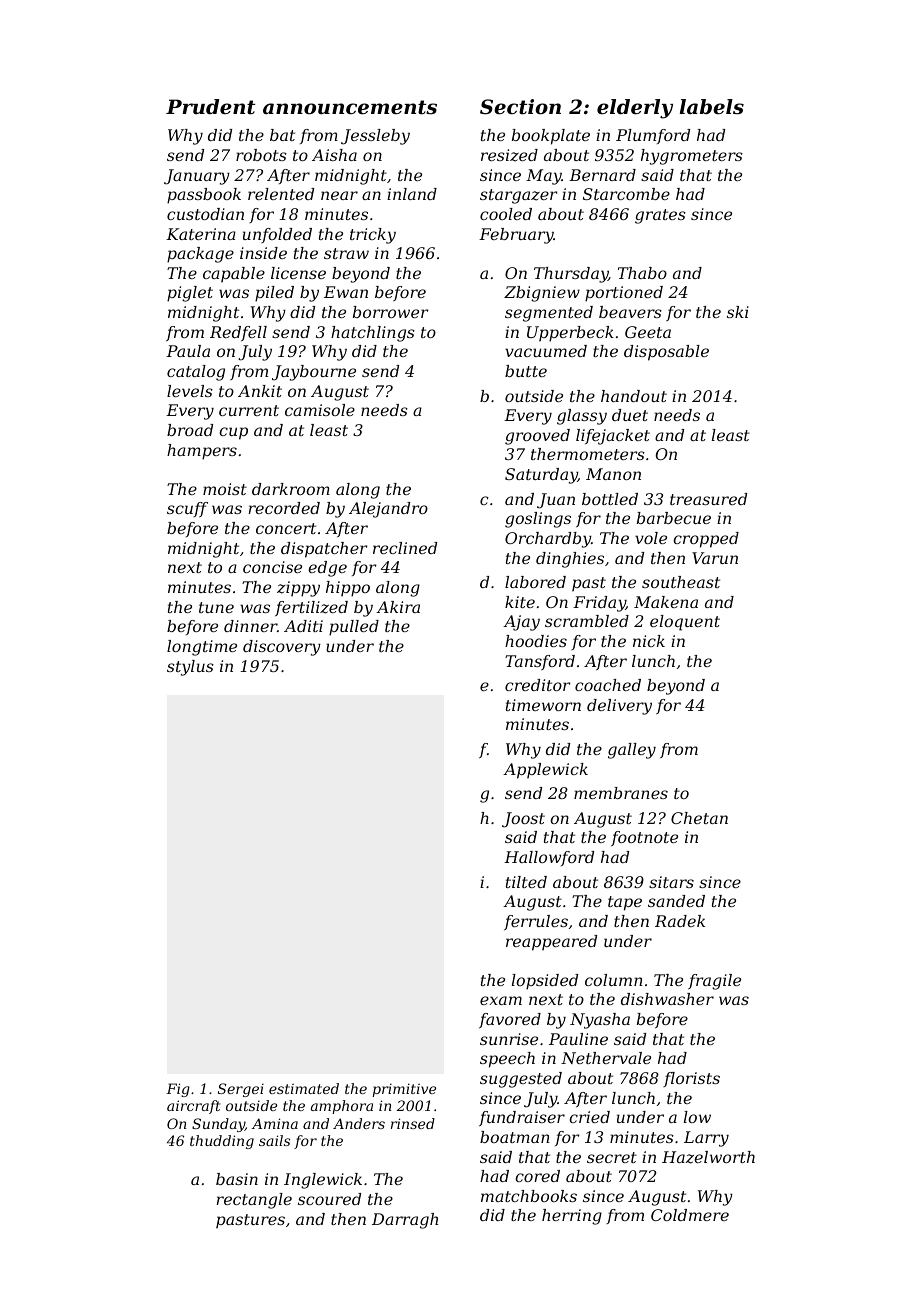 Image resolution: width=924 pixels, height=1311 pixels. What do you see at coordinates (570, 334) in the screenshot?
I see `Upperbeck` at bounding box center [570, 334].
